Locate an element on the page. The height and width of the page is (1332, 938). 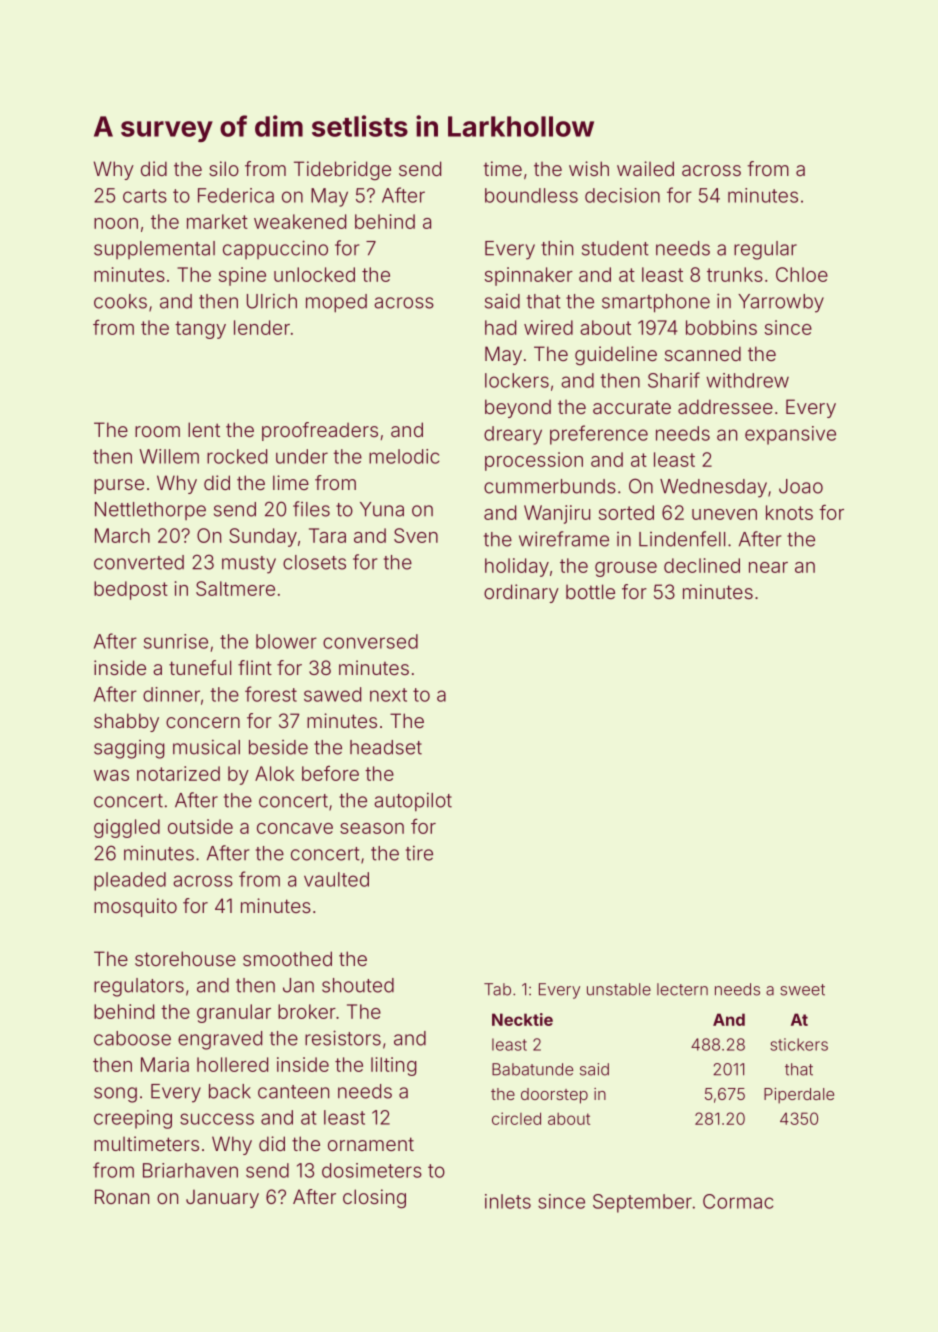
accurate is located at coordinates (632, 407).
